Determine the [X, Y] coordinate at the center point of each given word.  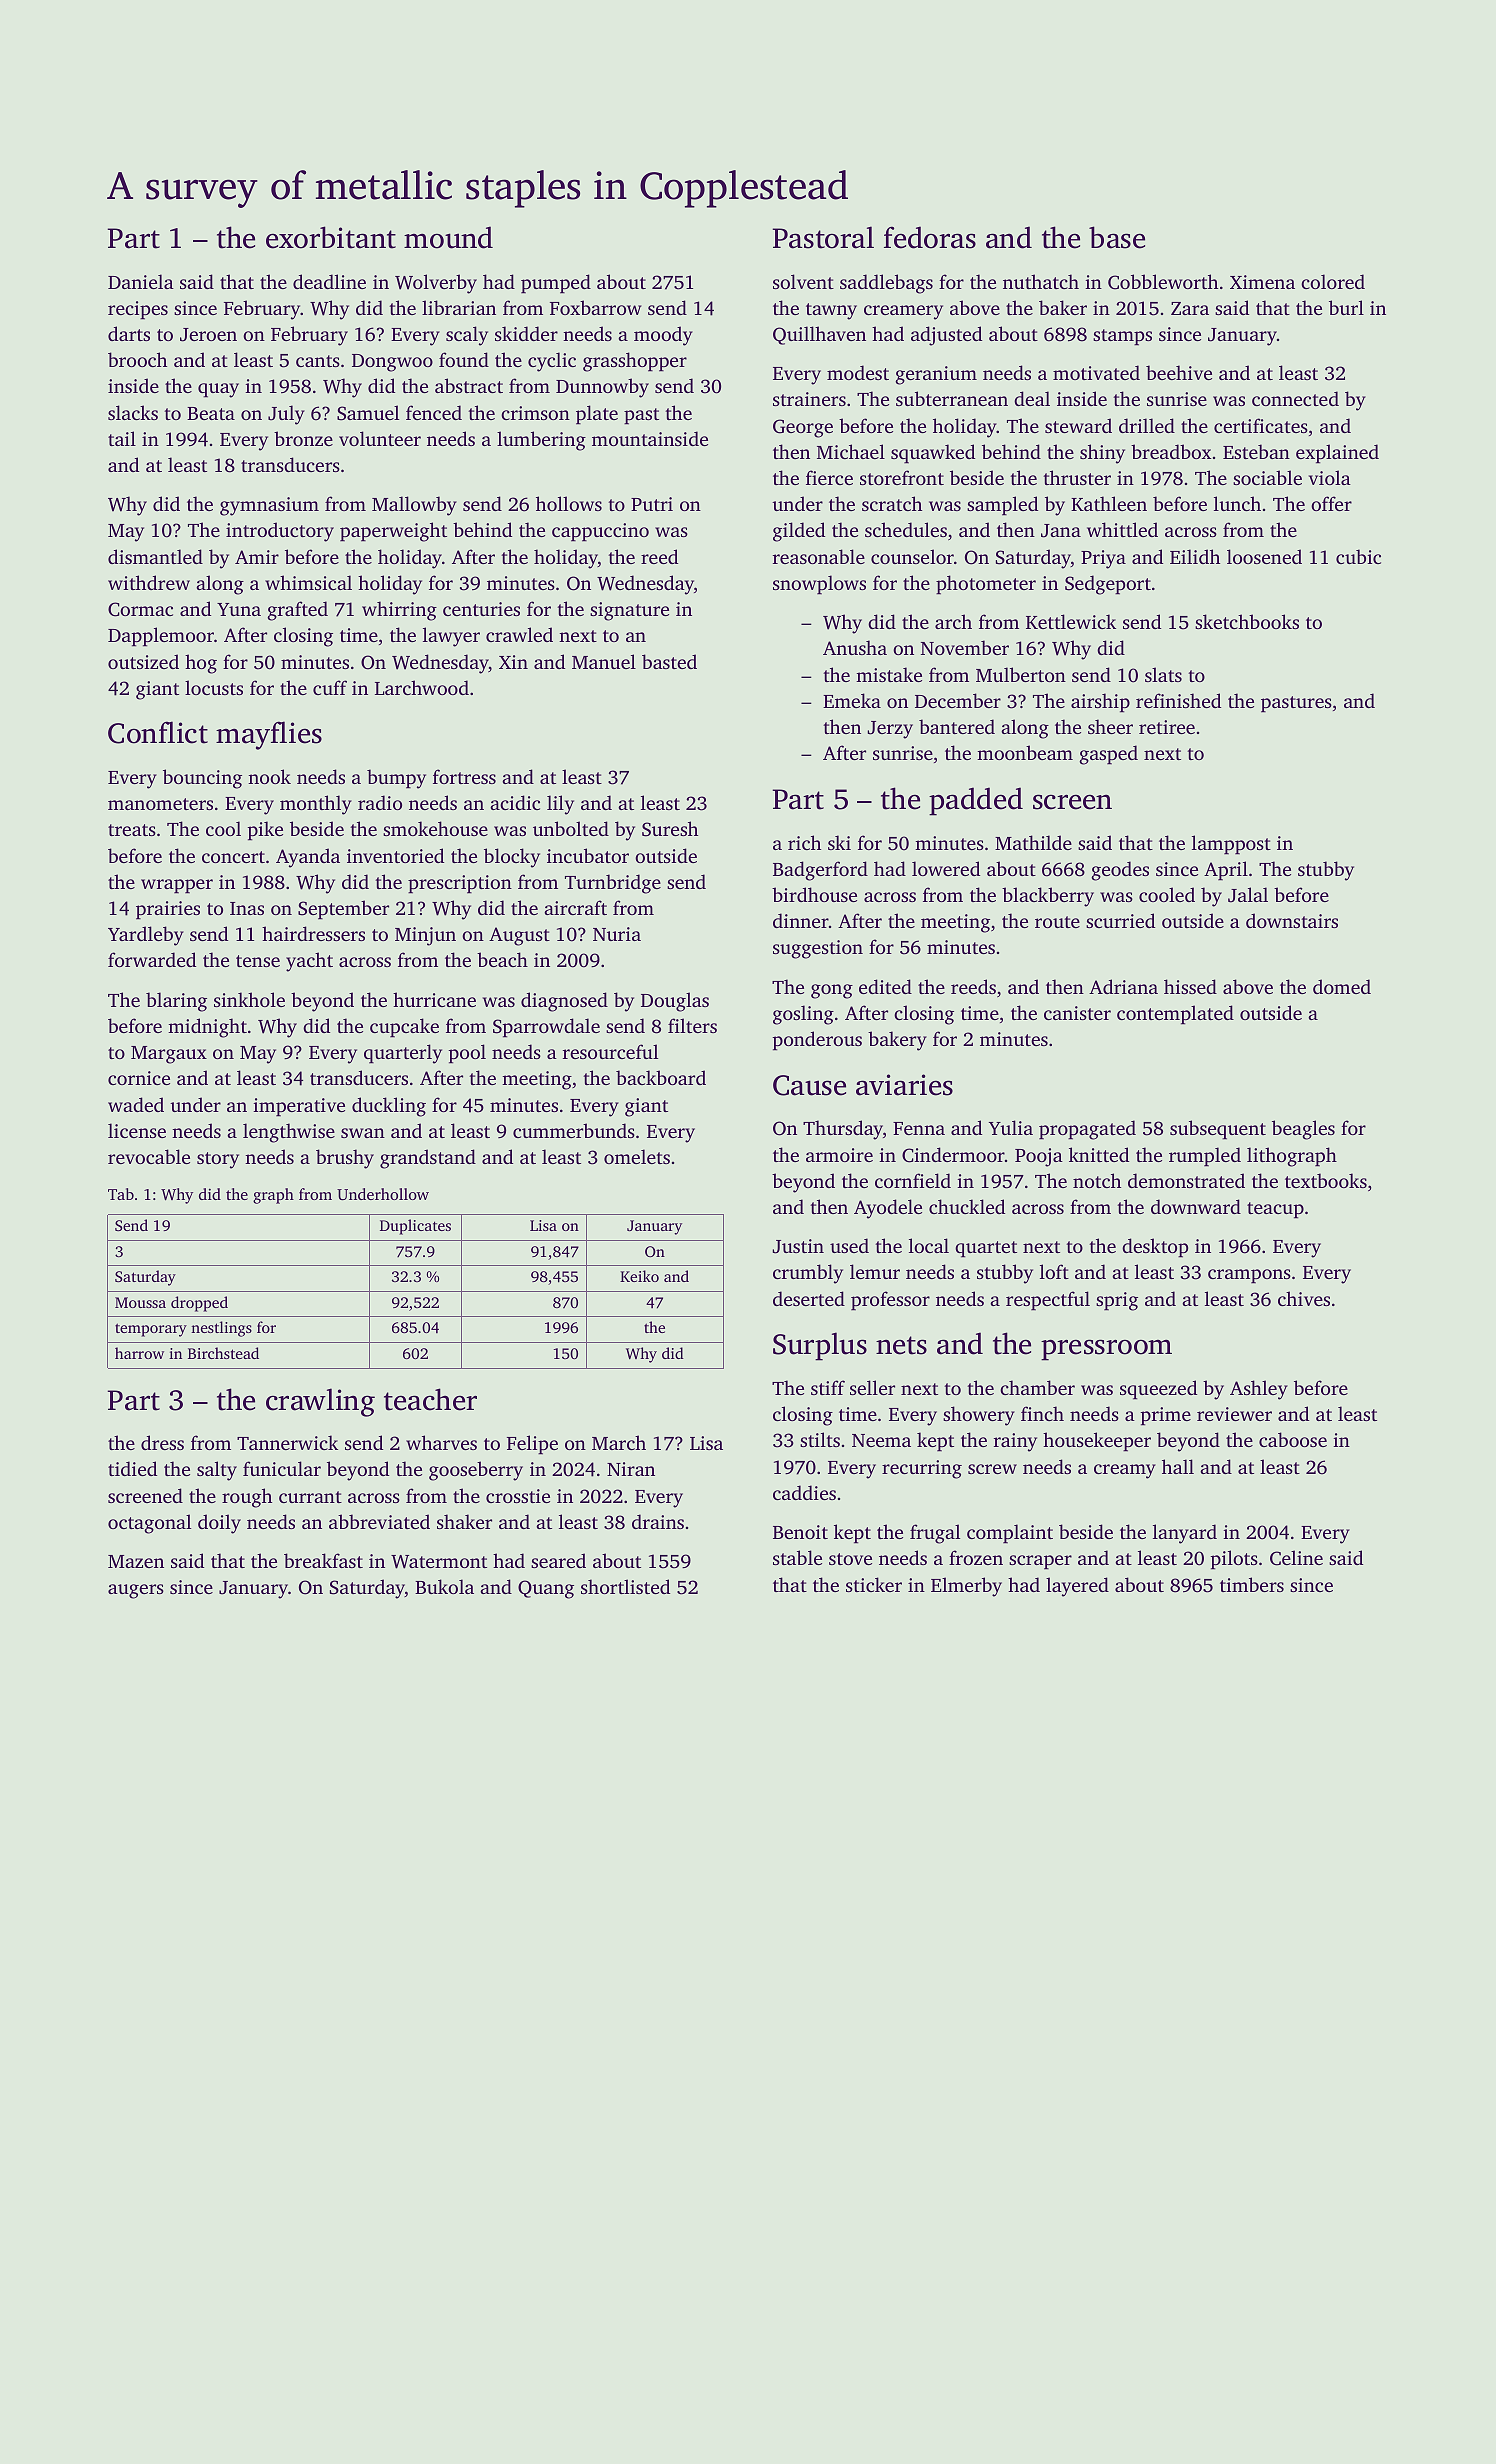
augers [136, 1591]
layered [1077, 1587]
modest [858, 372]
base [1117, 237]
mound [448, 237]
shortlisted [625, 1586]
